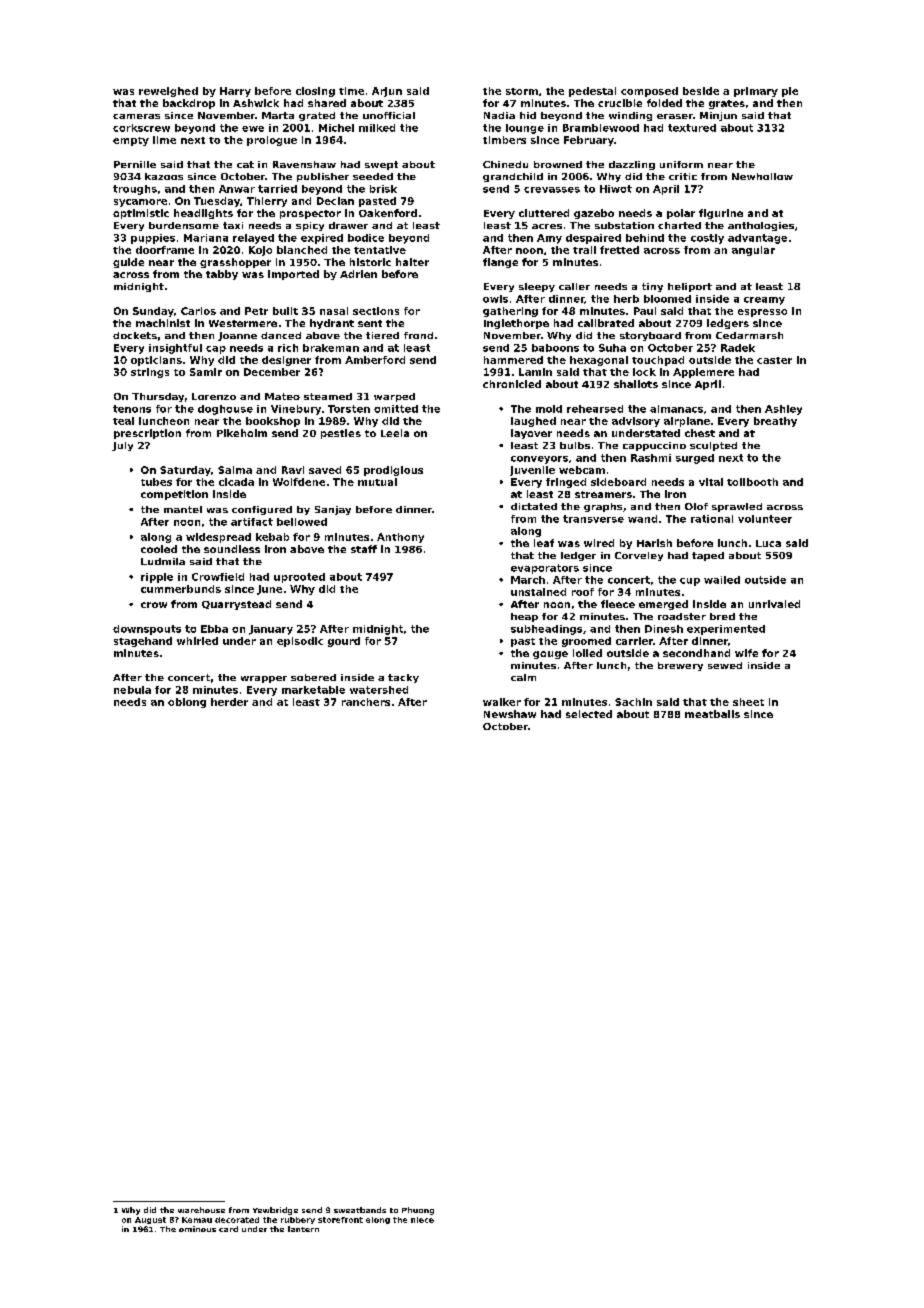  Describe the element at coordinates (418, 1211) in the screenshot. I see `Phuong` at that location.
